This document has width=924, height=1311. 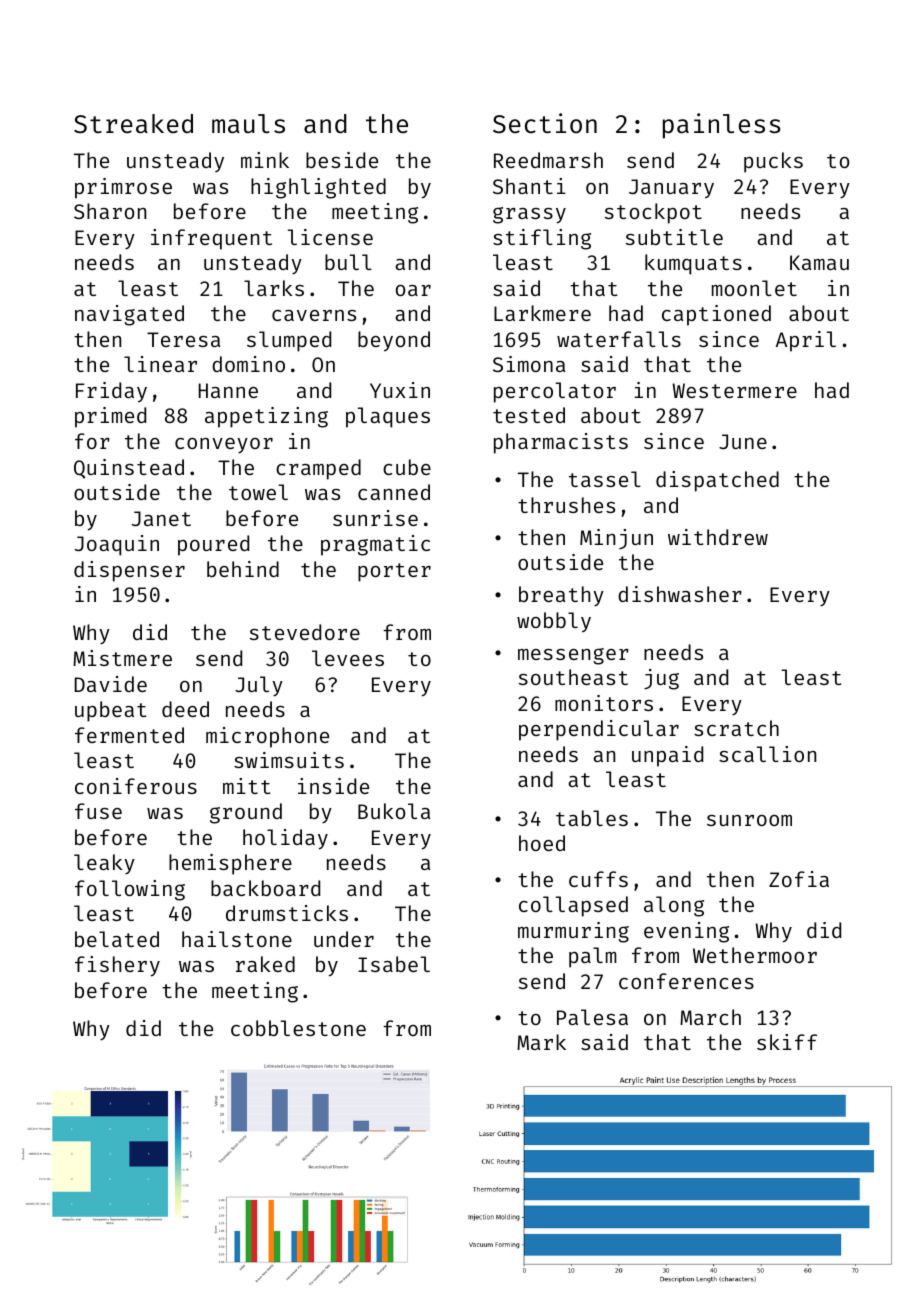 What do you see at coordinates (545, 123) in the document?
I see `Section` at bounding box center [545, 123].
